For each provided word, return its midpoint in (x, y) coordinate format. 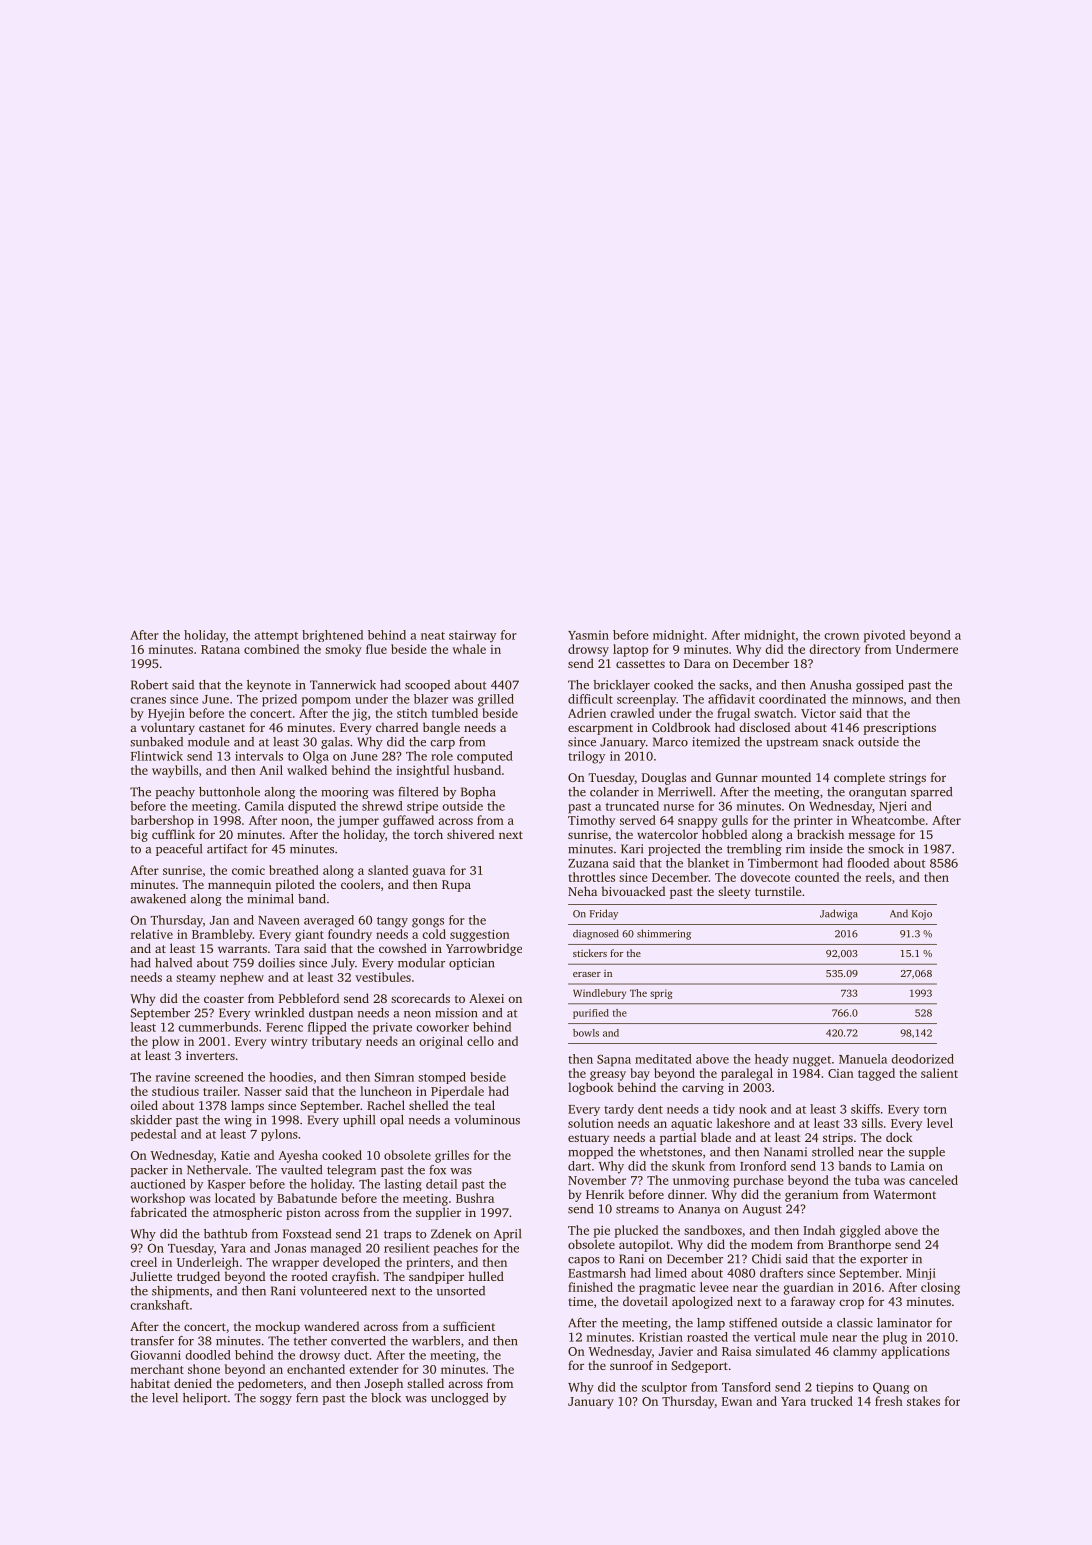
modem (772, 1244)
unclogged (459, 1399)
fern (307, 1398)
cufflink (173, 834)
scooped (427, 686)
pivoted (884, 636)
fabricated (159, 1212)
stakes (923, 1401)
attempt (276, 637)
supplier (438, 1213)
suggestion (480, 936)
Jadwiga (839, 914)
